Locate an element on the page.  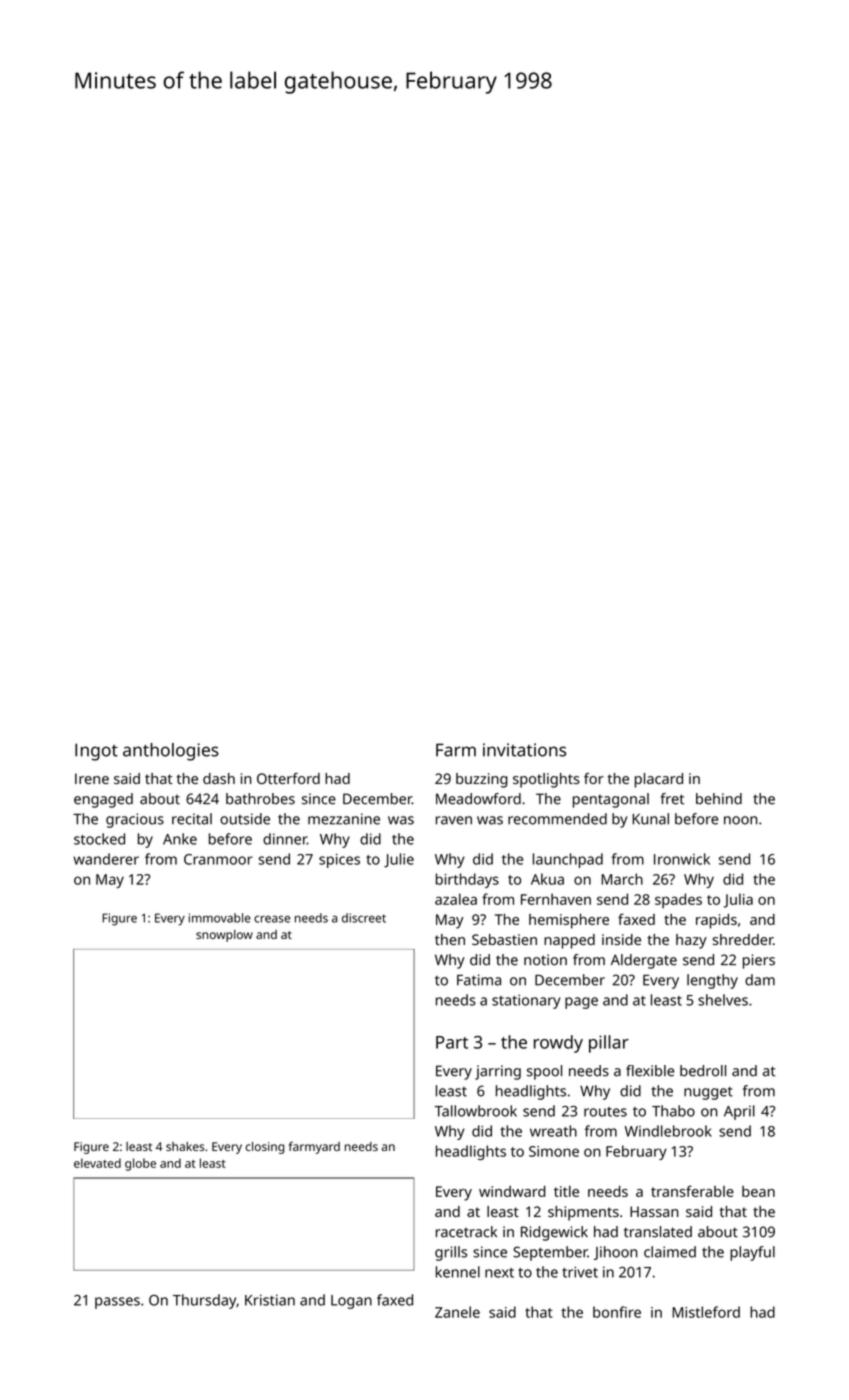
Ironwick is located at coordinates (682, 859).
